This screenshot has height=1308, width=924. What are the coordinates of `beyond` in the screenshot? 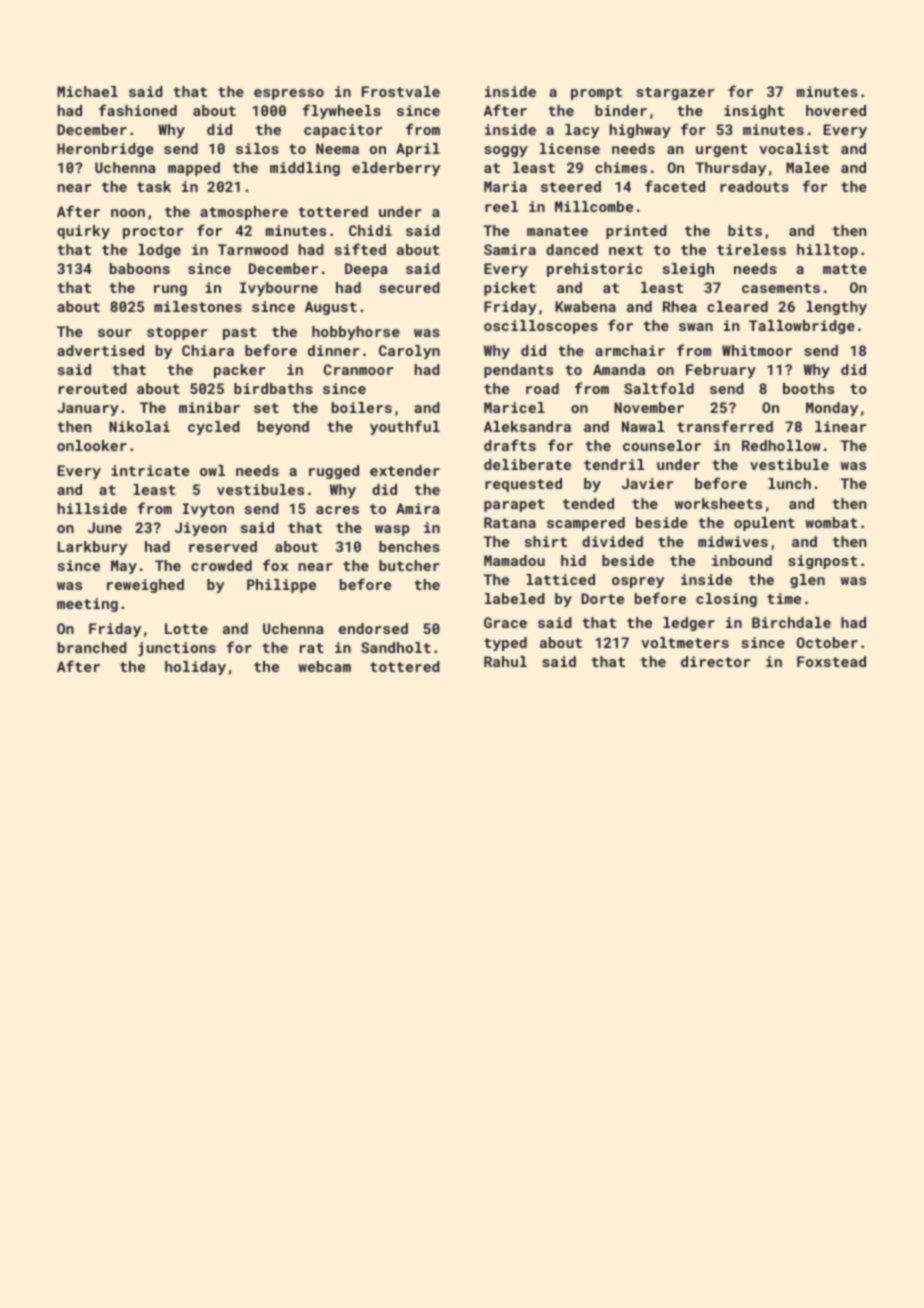 It's located at (283, 428).
